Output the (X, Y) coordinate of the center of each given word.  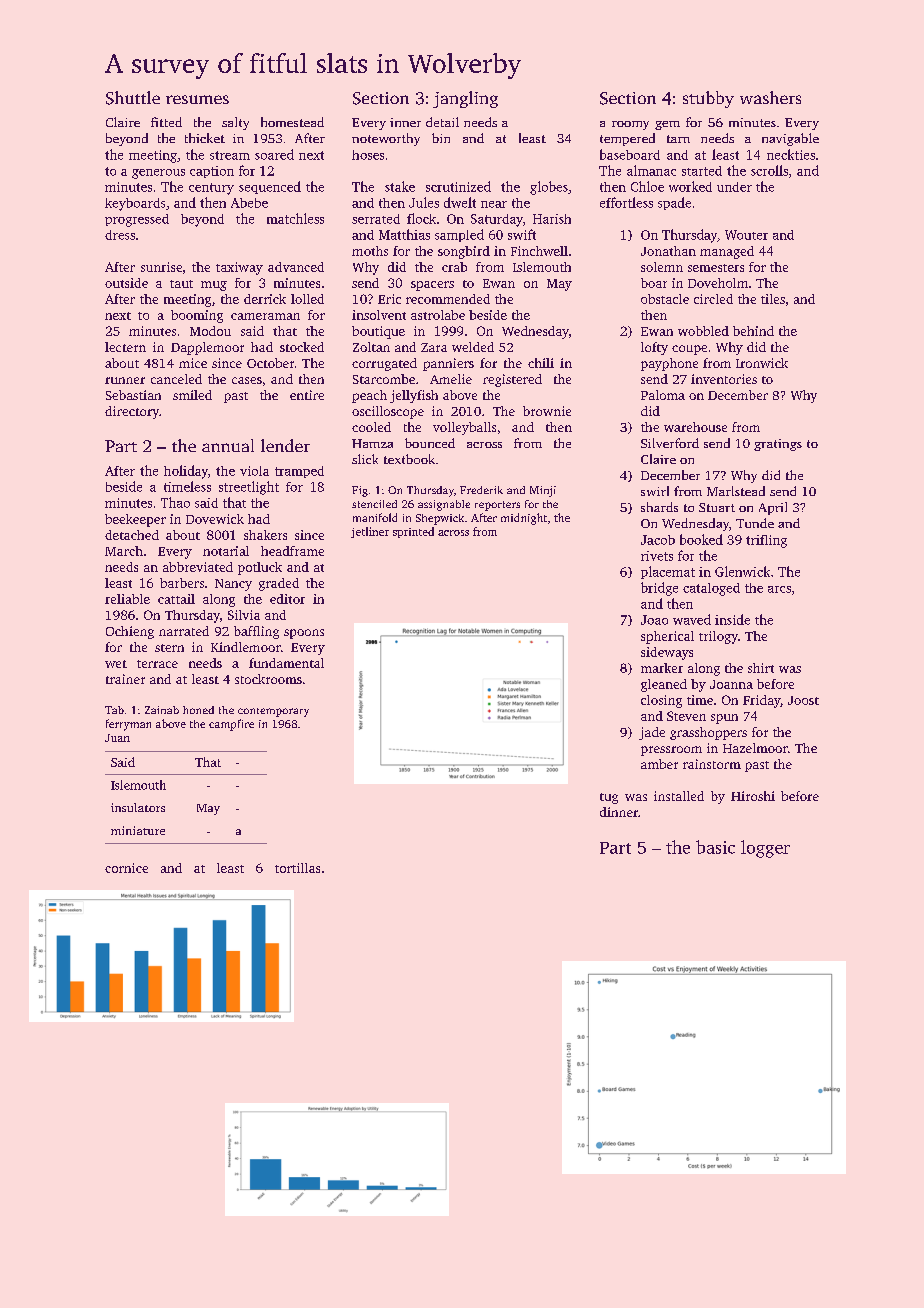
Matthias (404, 234)
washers (770, 97)
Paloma (663, 395)
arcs (779, 589)
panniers (448, 364)
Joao (654, 620)
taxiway (239, 268)
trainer (125, 679)
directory (132, 412)
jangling (465, 99)
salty (235, 123)
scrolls (769, 170)
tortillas (297, 868)
